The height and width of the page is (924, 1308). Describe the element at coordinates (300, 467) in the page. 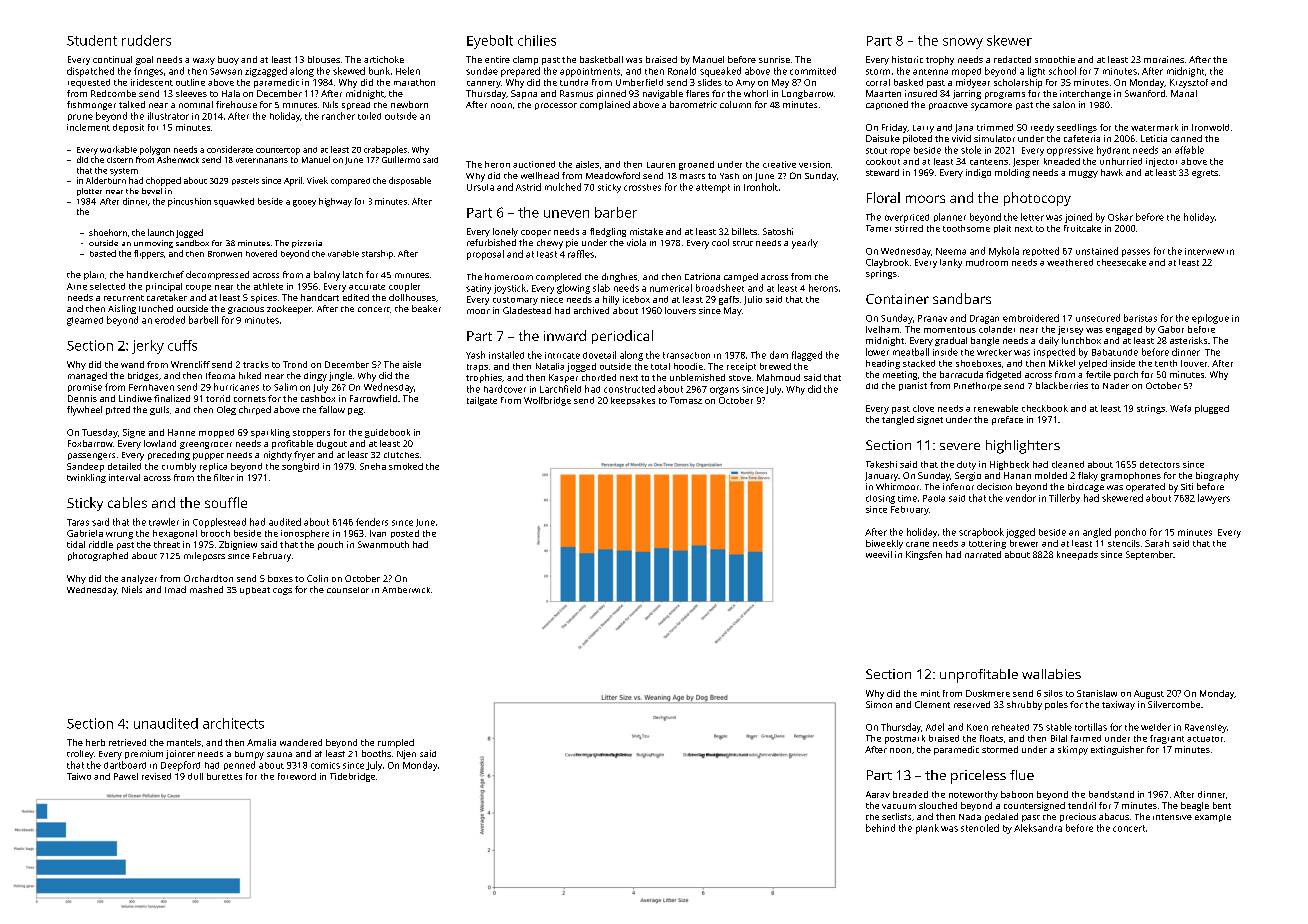

I see `songbird` at that location.
